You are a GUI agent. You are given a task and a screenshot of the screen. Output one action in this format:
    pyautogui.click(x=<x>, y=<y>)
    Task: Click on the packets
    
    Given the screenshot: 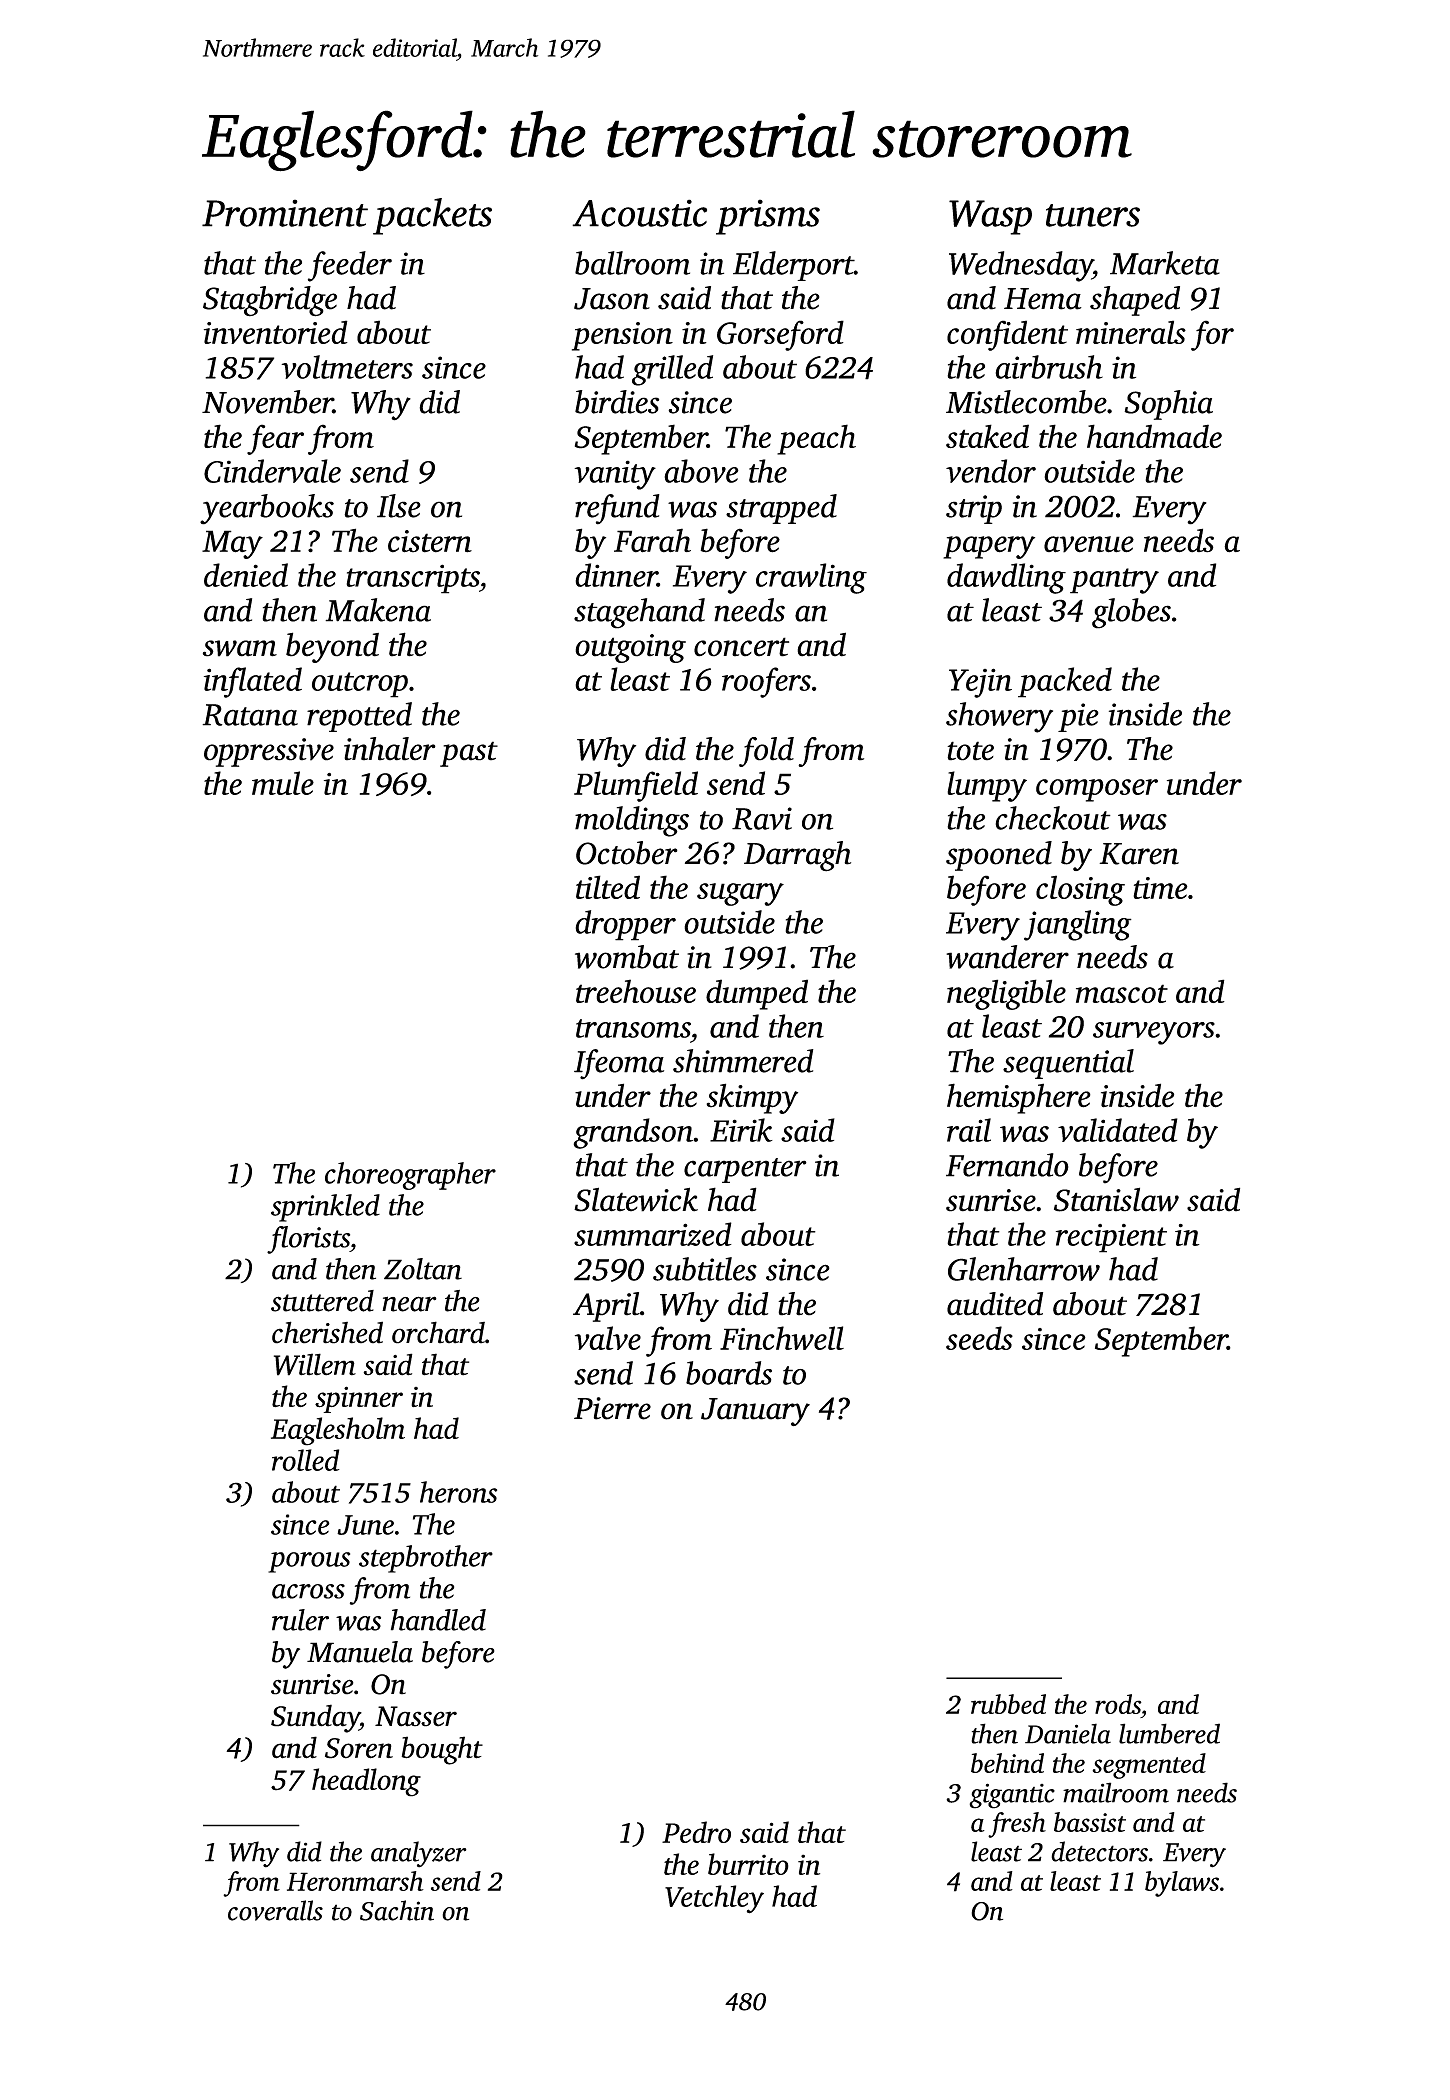 What is the action you would take?
    pyautogui.click(x=432, y=216)
